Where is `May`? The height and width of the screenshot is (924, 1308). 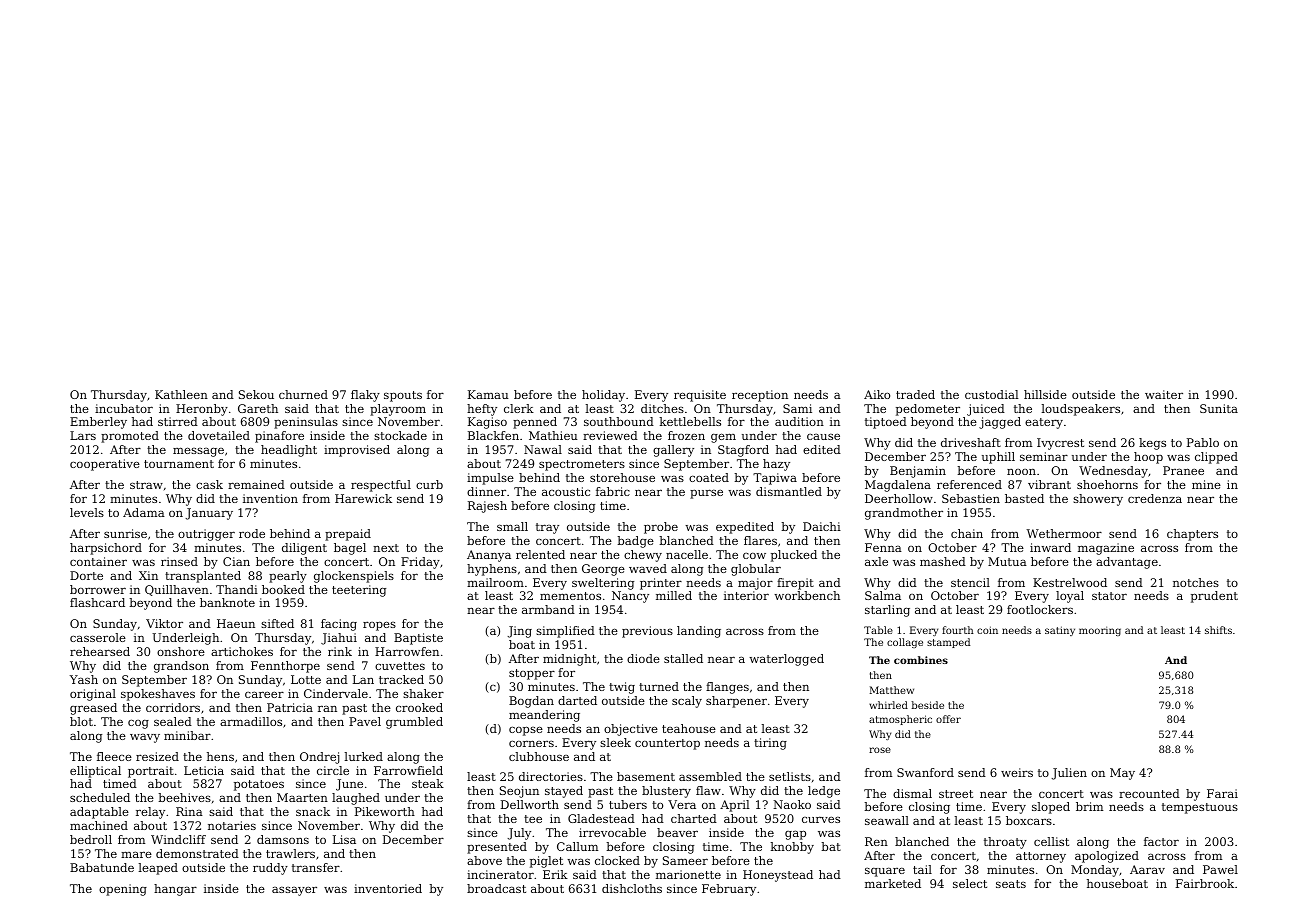 May is located at coordinates (1122, 774).
